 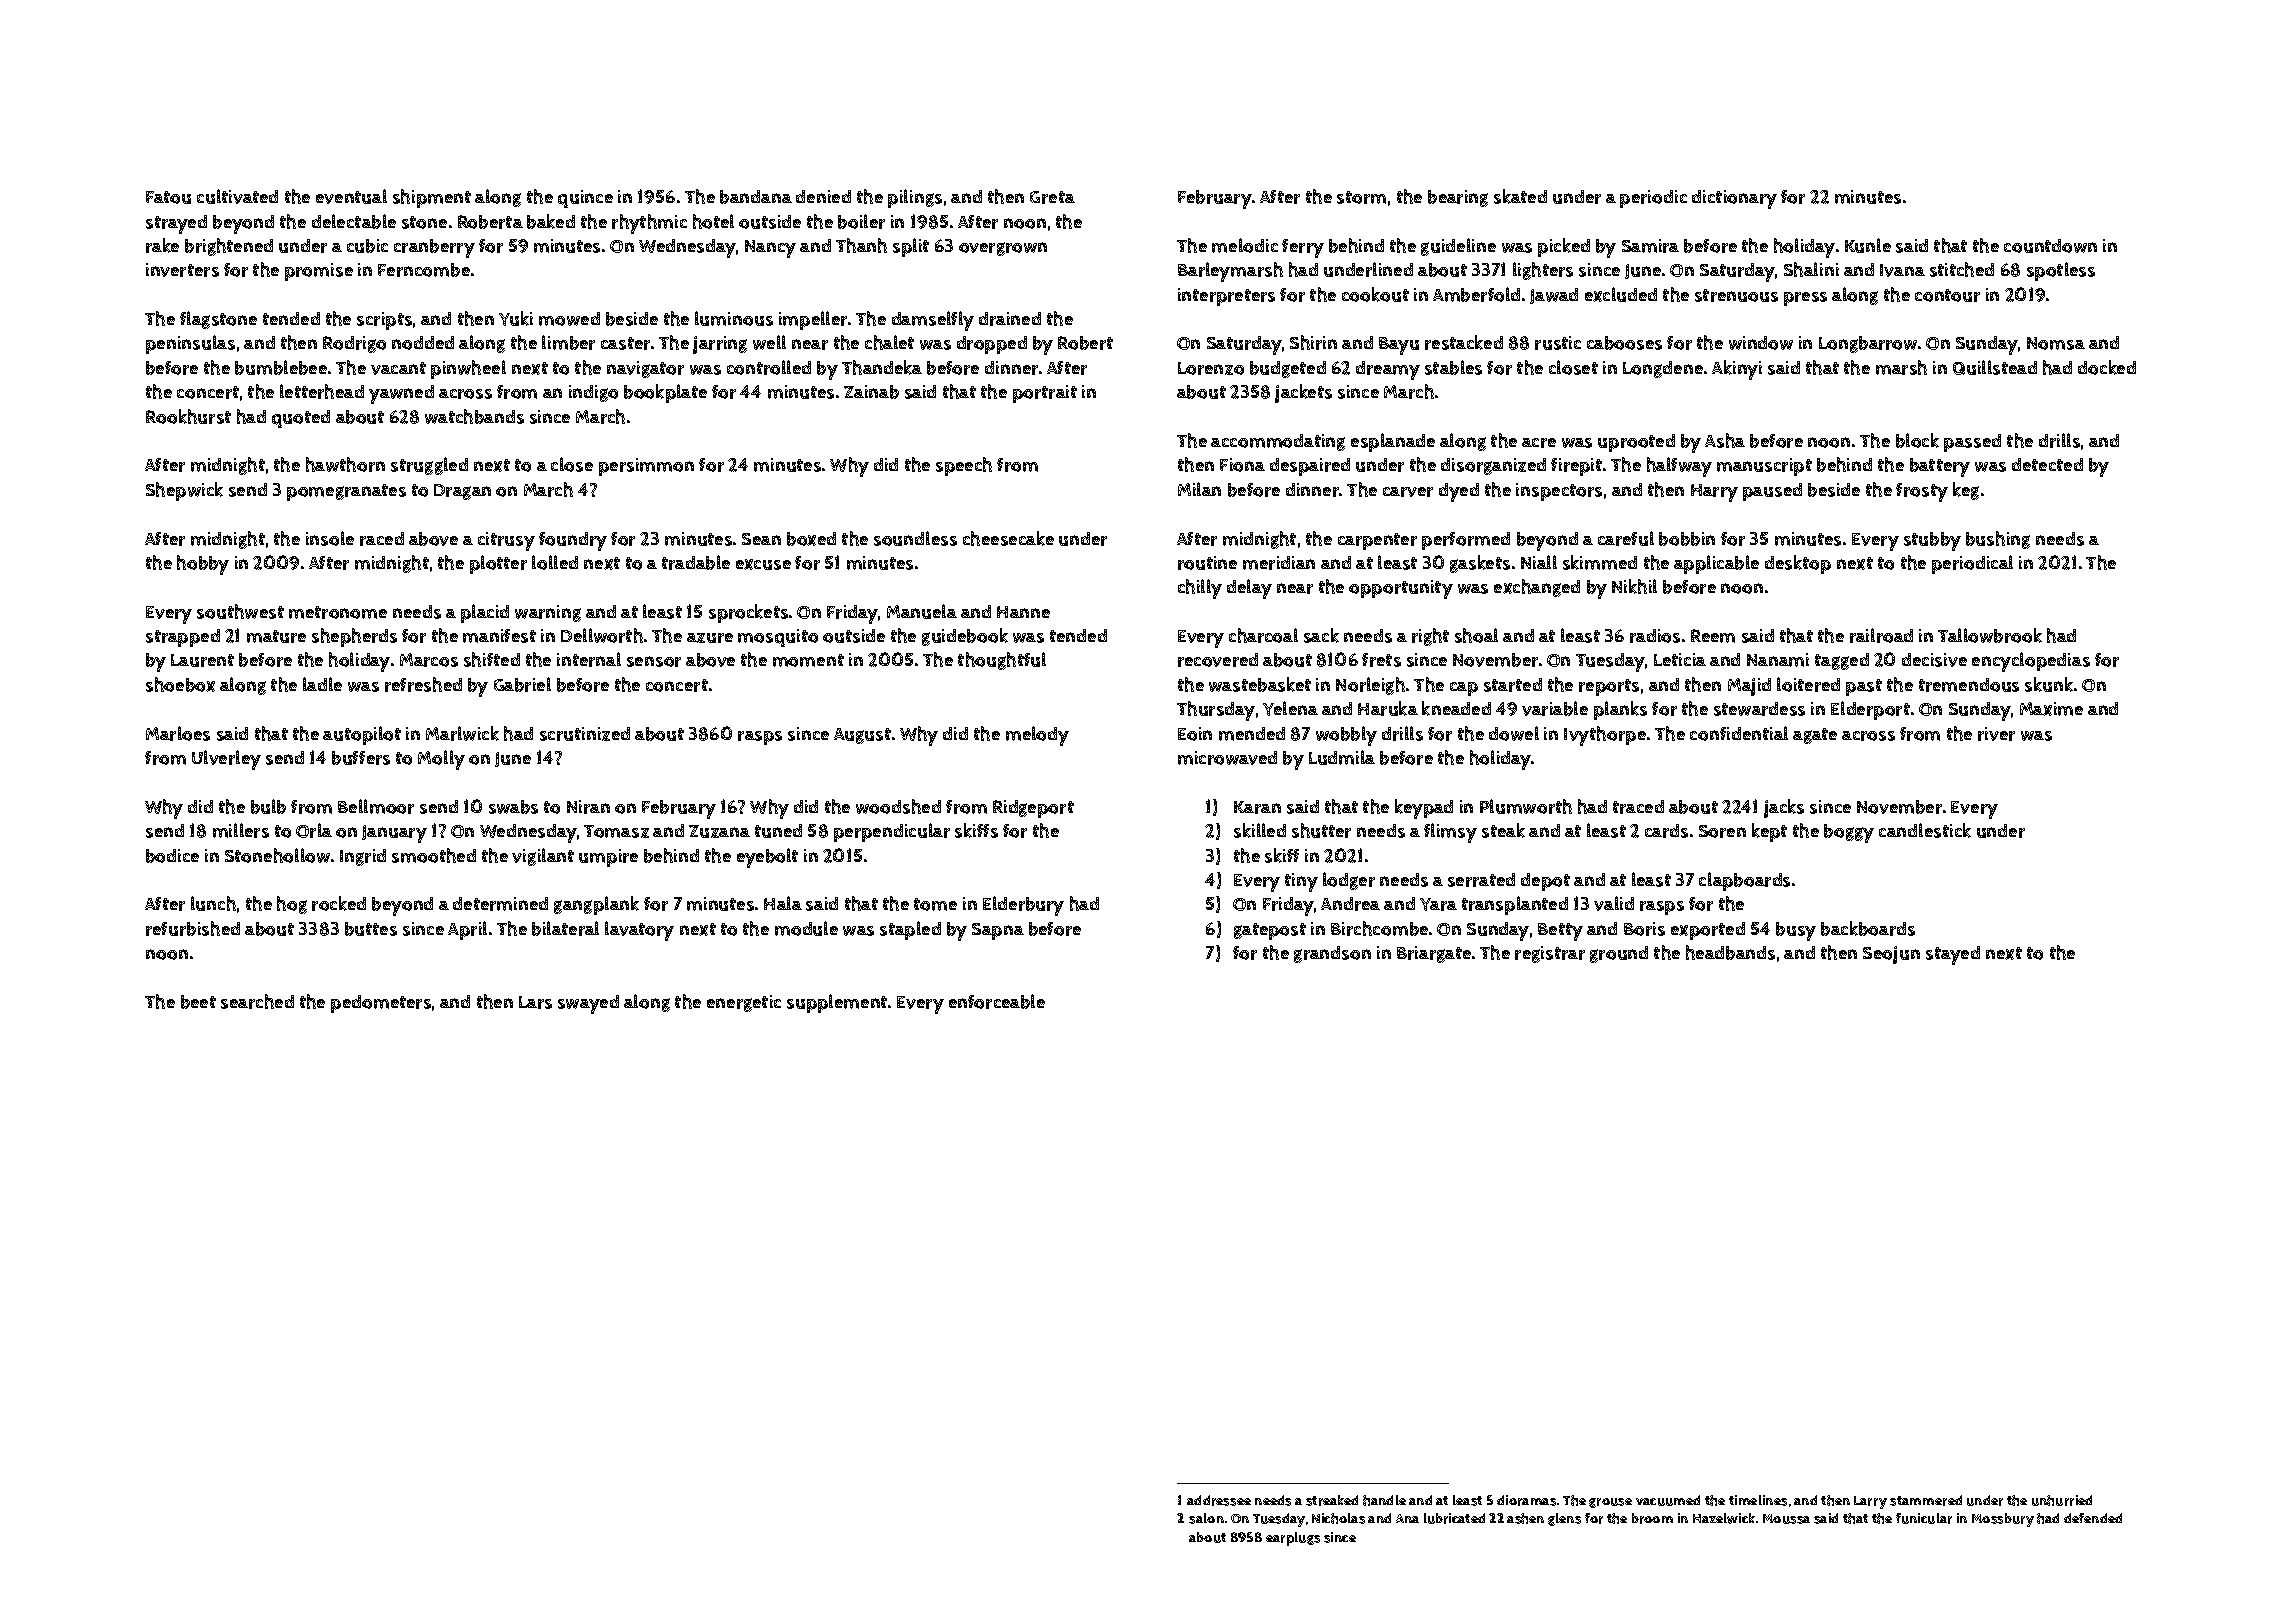 What do you see at coordinates (1293, 1539) in the screenshot?
I see `earplugs` at bounding box center [1293, 1539].
